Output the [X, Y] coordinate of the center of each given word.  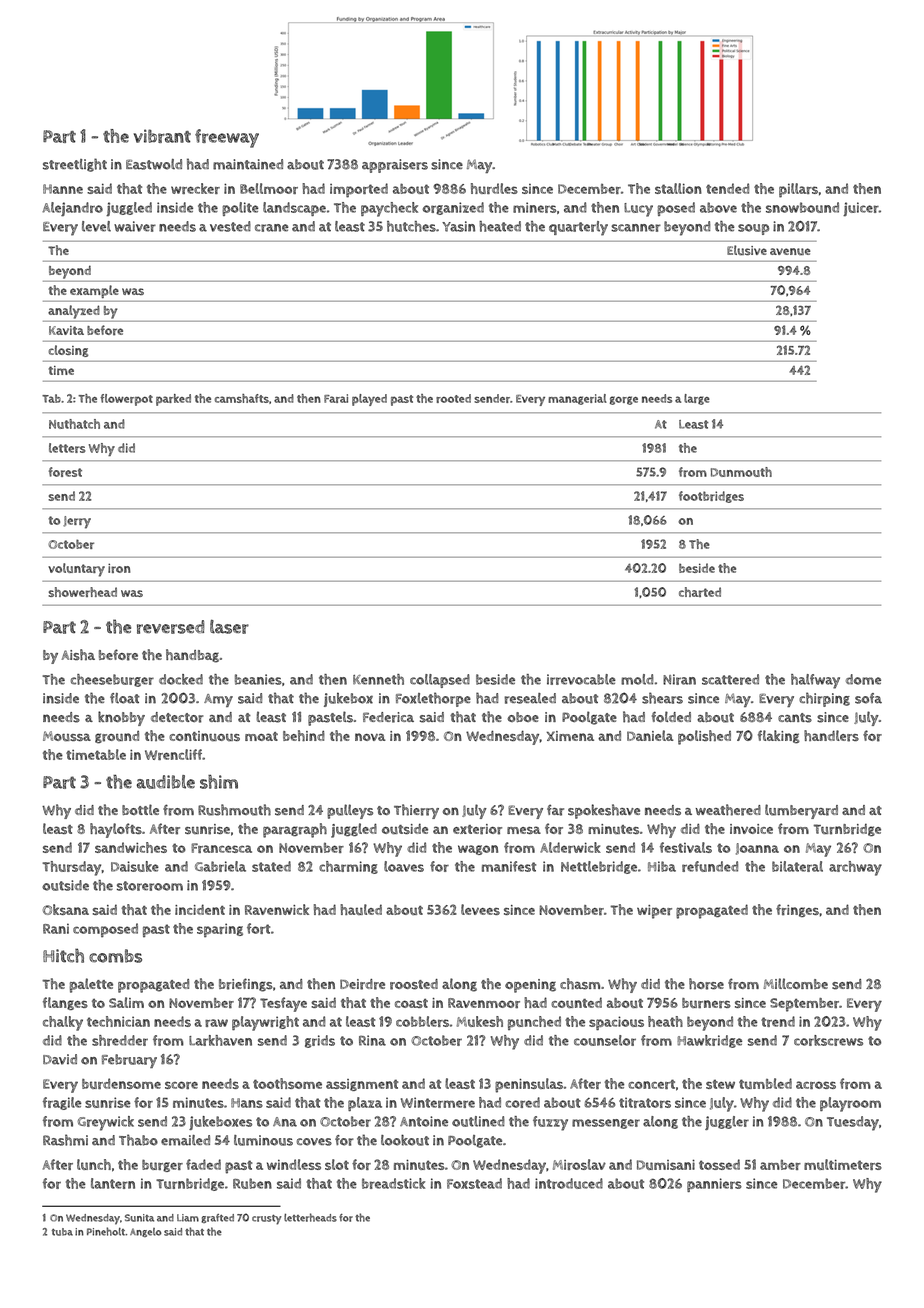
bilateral [797, 866]
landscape [294, 209]
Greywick [106, 1123]
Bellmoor [269, 188]
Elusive [747, 250]
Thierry [416, 811]
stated [271, 866]
